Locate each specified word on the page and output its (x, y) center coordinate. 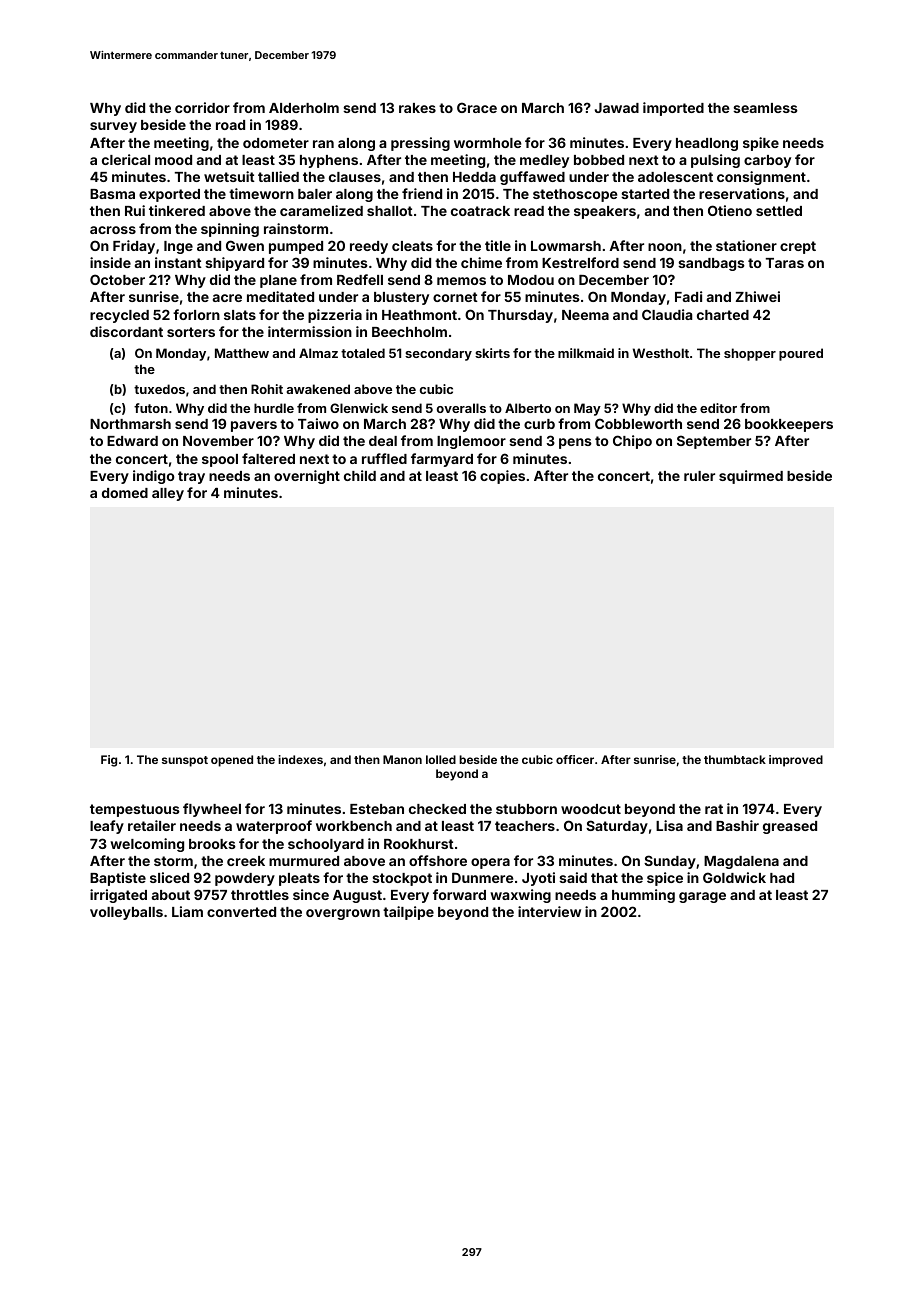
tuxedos (159, 389)
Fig (109, 761)
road (230, 125)
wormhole (488, 143)
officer (575, 759)
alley (168, 494)
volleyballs (126, 913)
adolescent (675, 177)
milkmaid (586, 353)
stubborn (526, 809)
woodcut (591, 809)
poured (801, 354)
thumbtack (735, 759)
